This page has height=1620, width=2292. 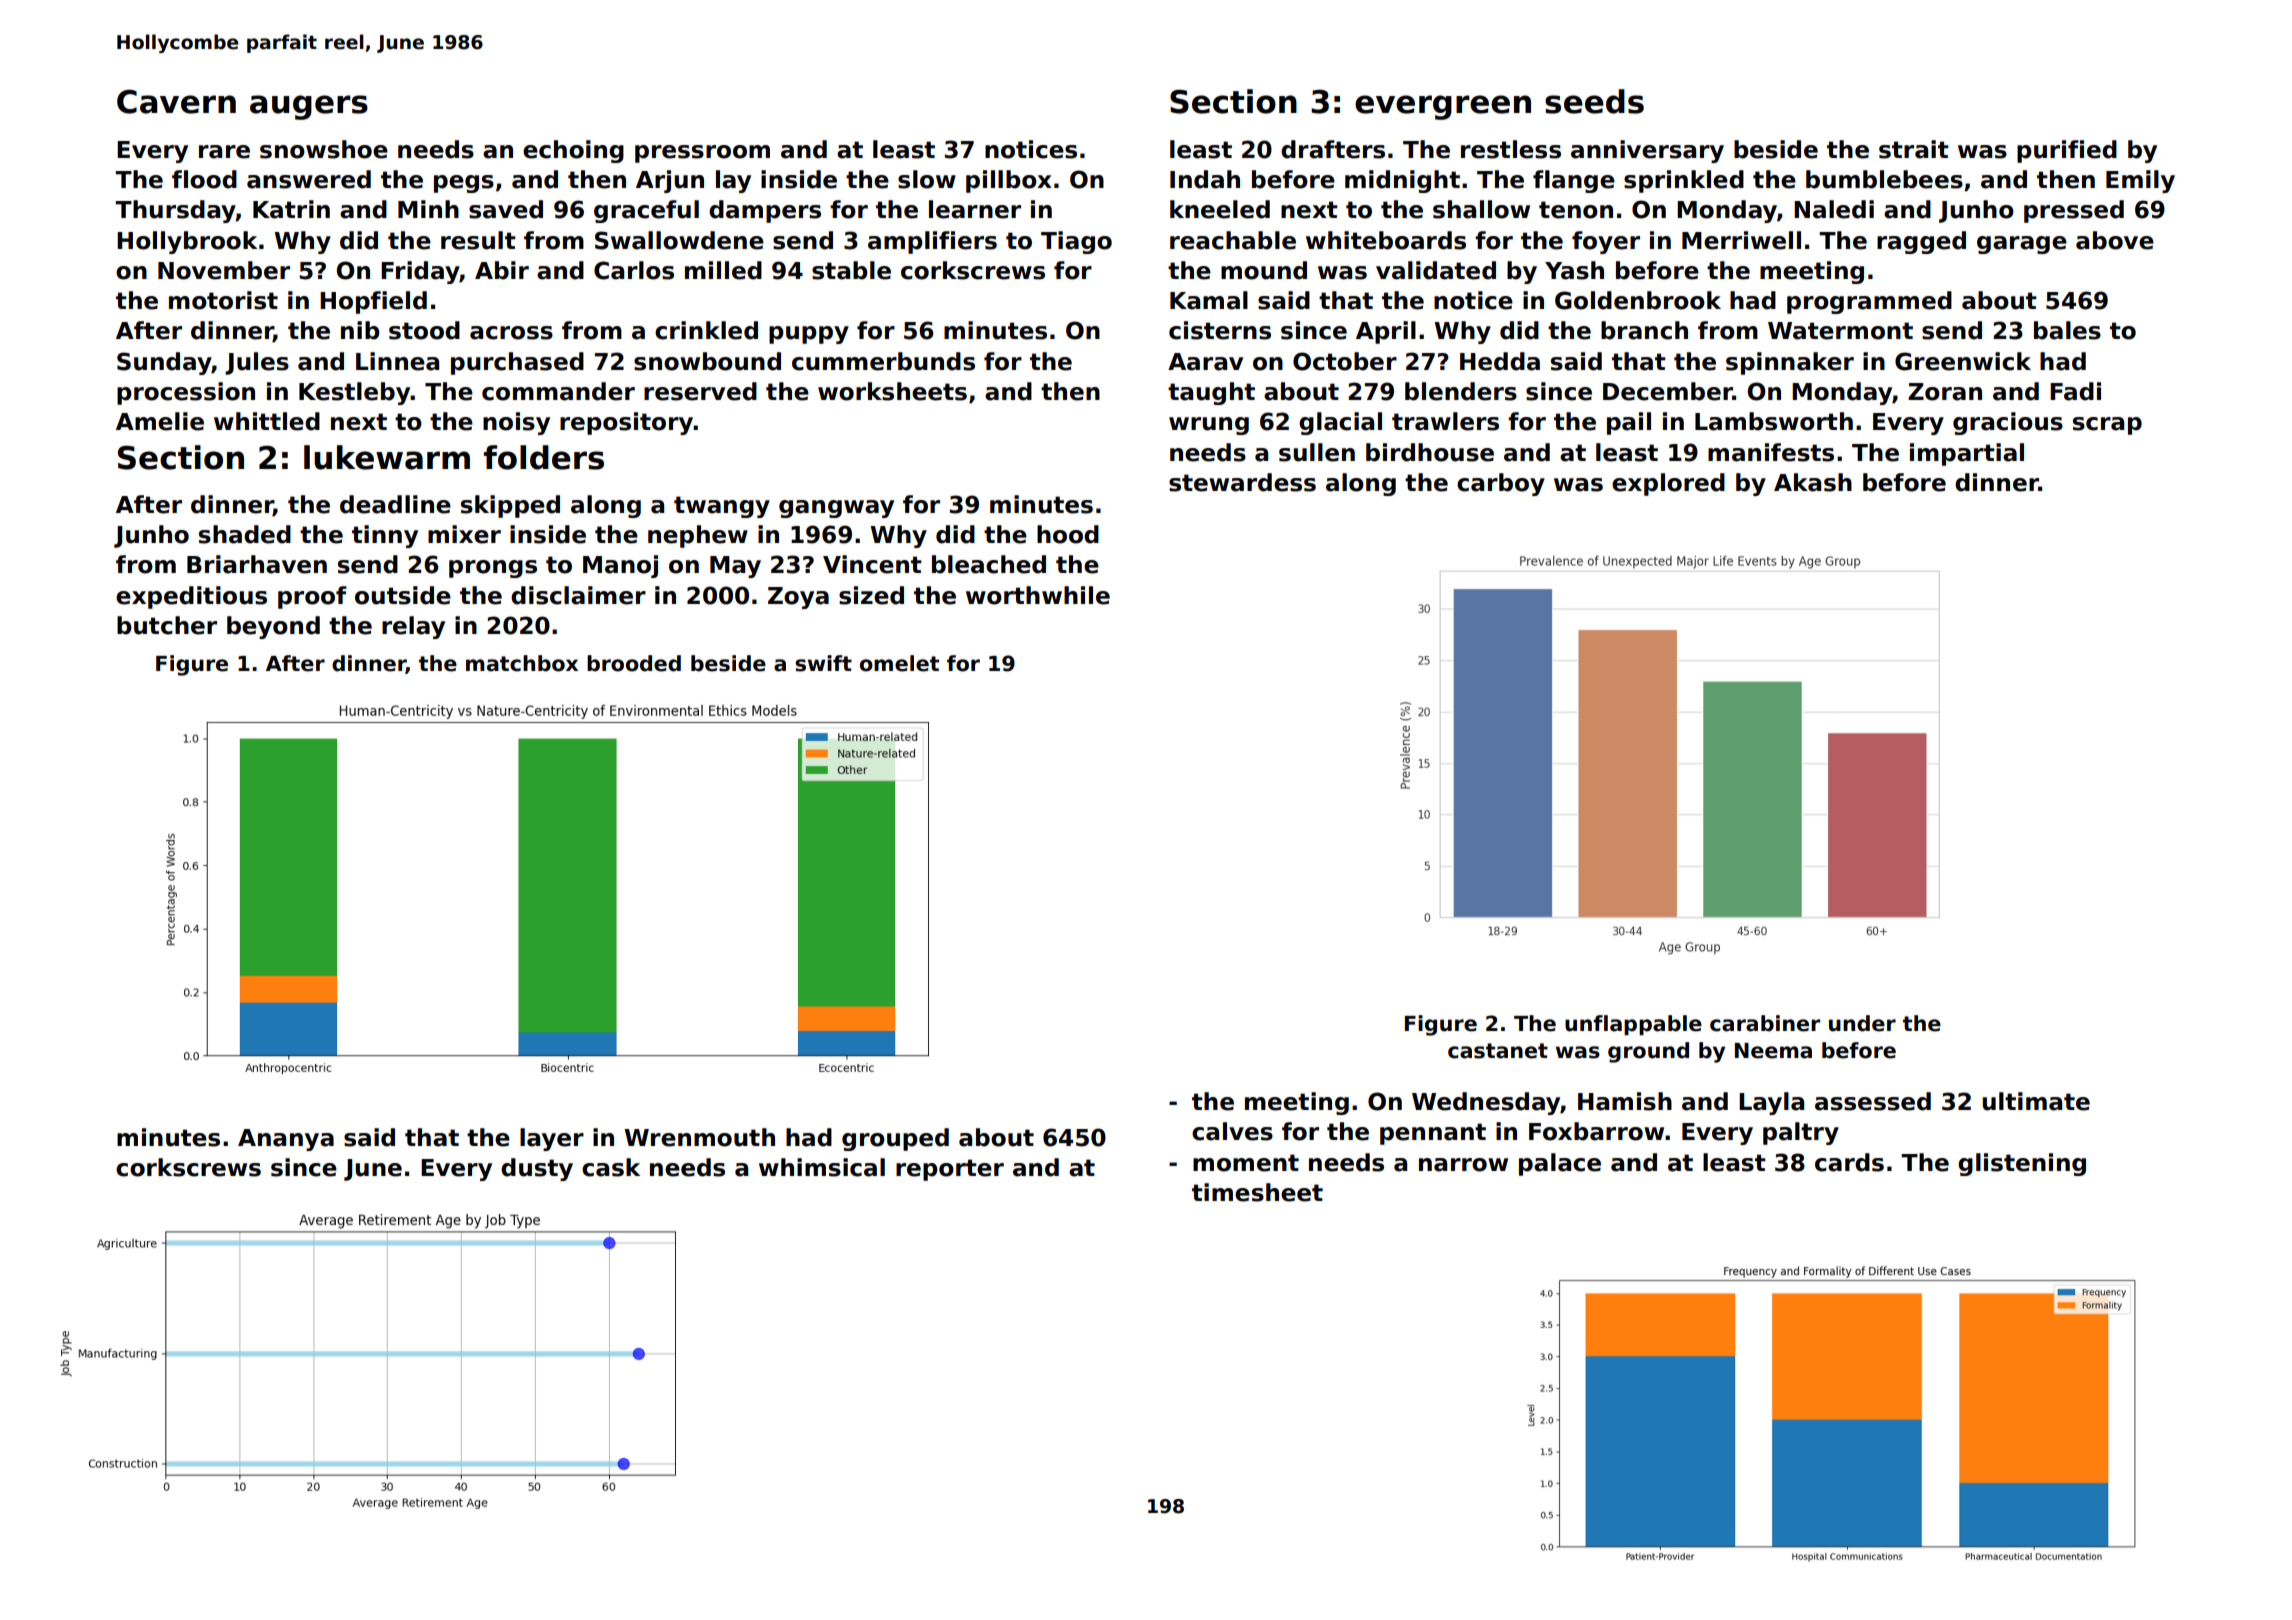 I want to click on glistening, so click(x=2022, y=1164).
